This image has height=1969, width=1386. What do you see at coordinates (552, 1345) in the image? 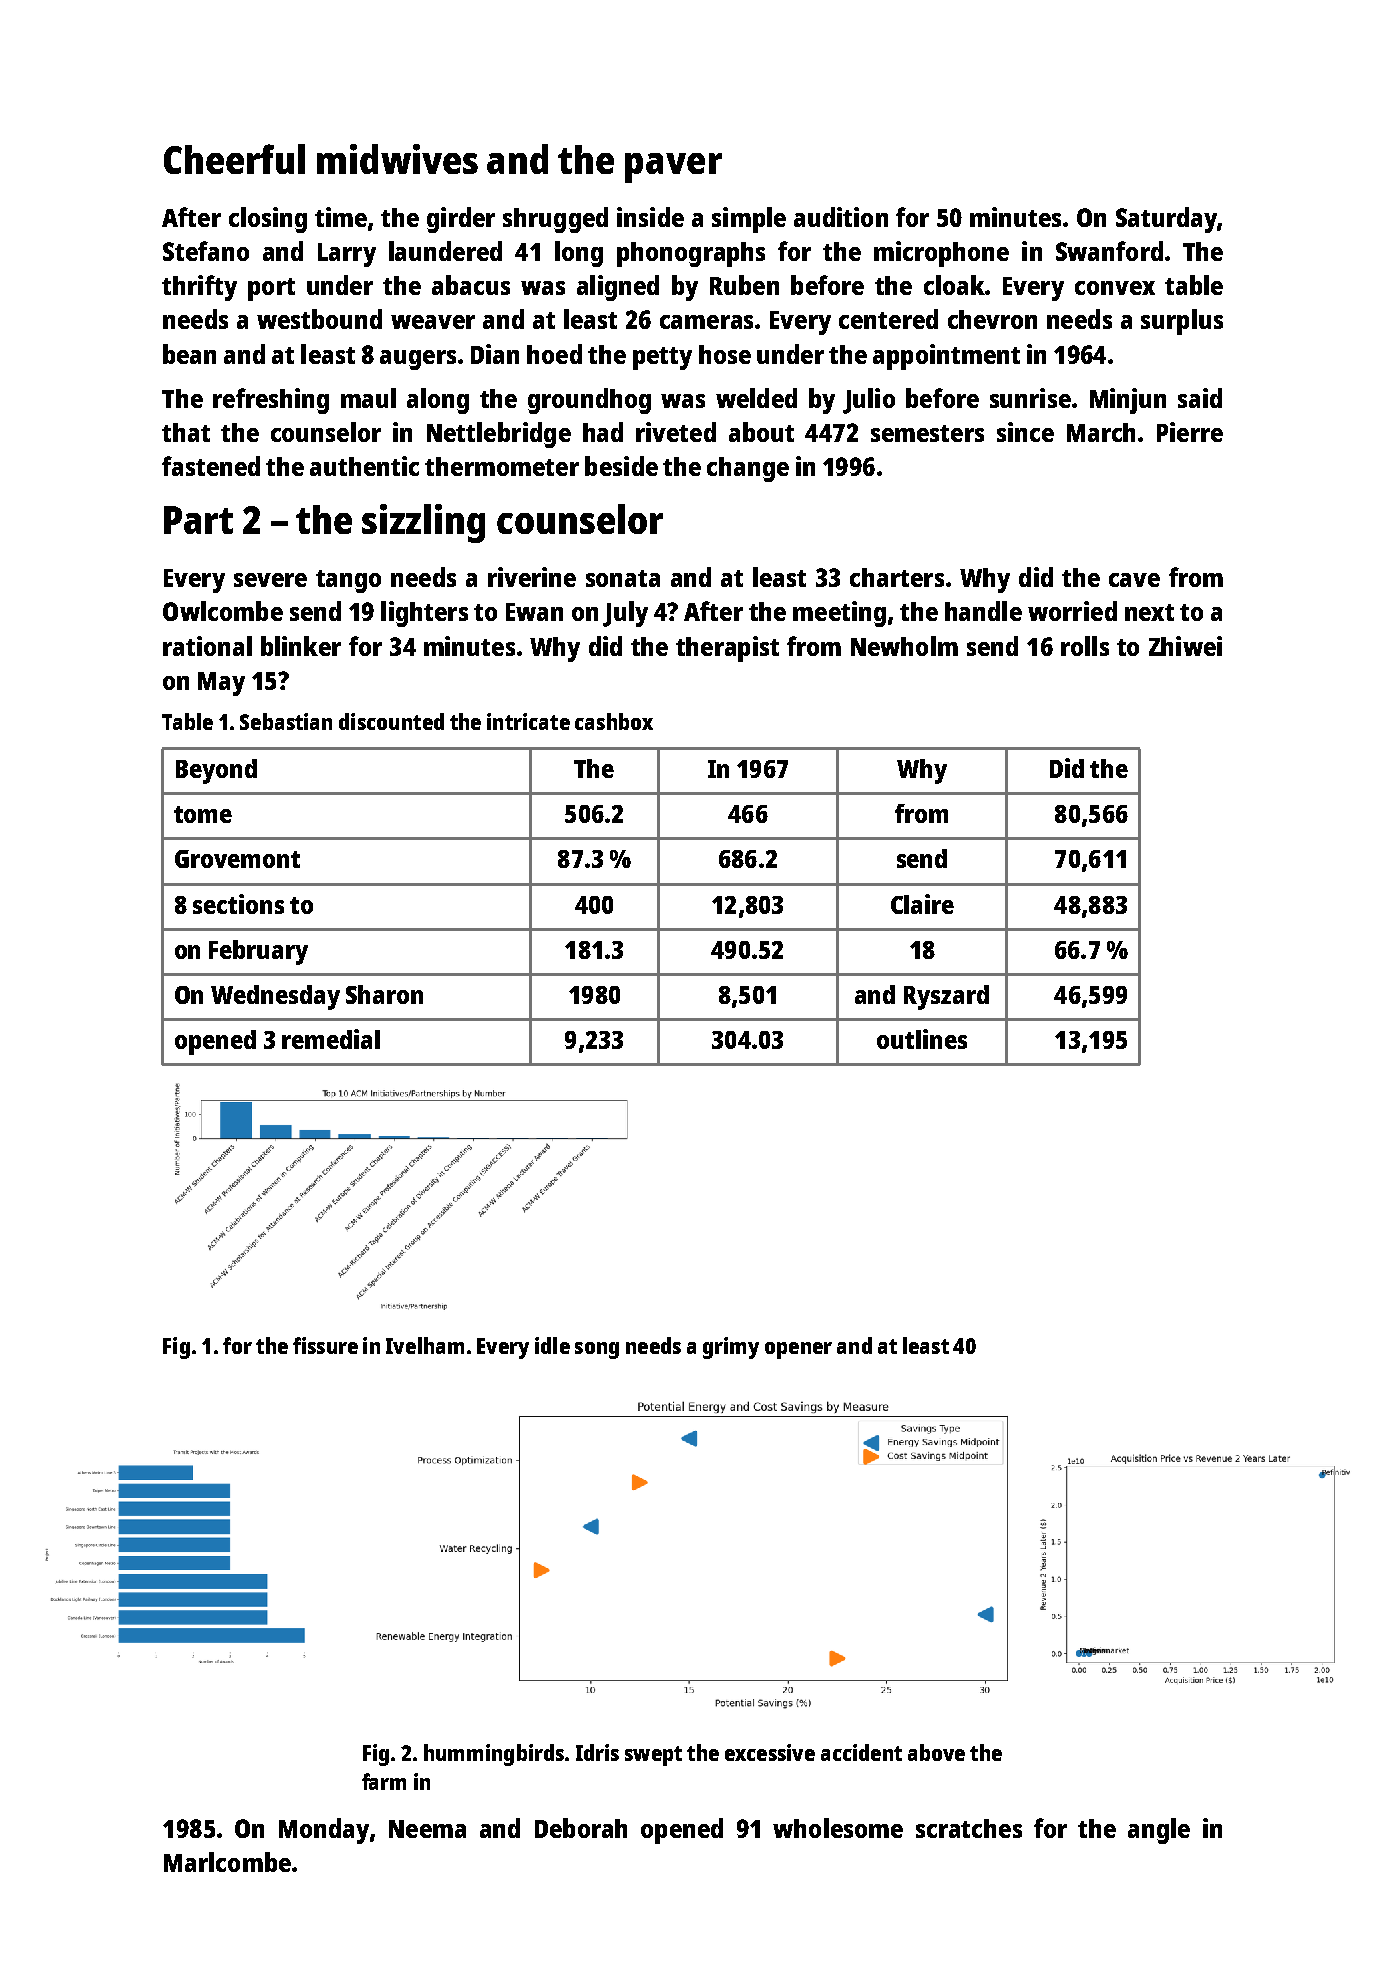
I see `idle` at bounding box center [552, 1345].
